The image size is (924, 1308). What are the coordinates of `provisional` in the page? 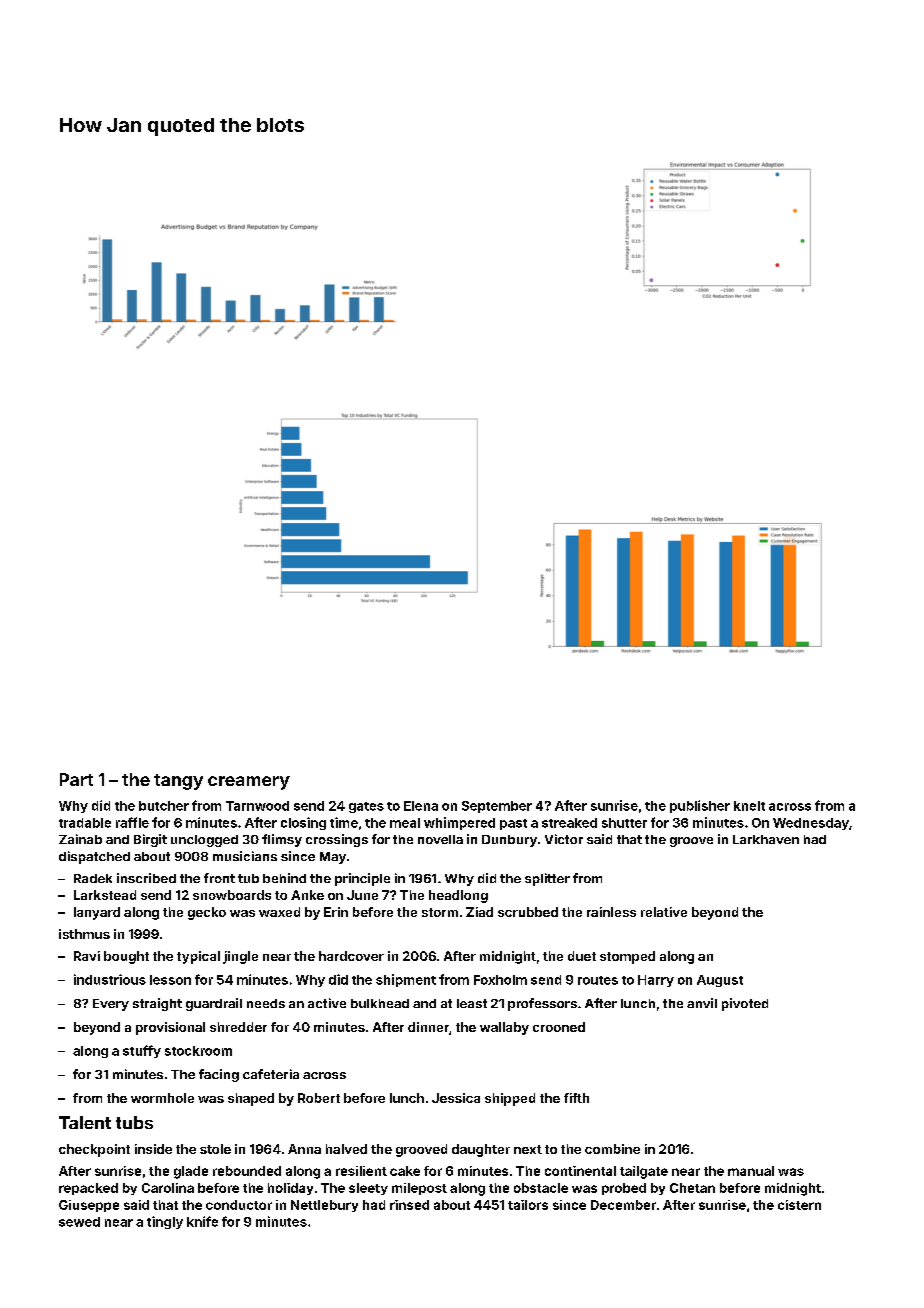 It's located at (170, 1028).
